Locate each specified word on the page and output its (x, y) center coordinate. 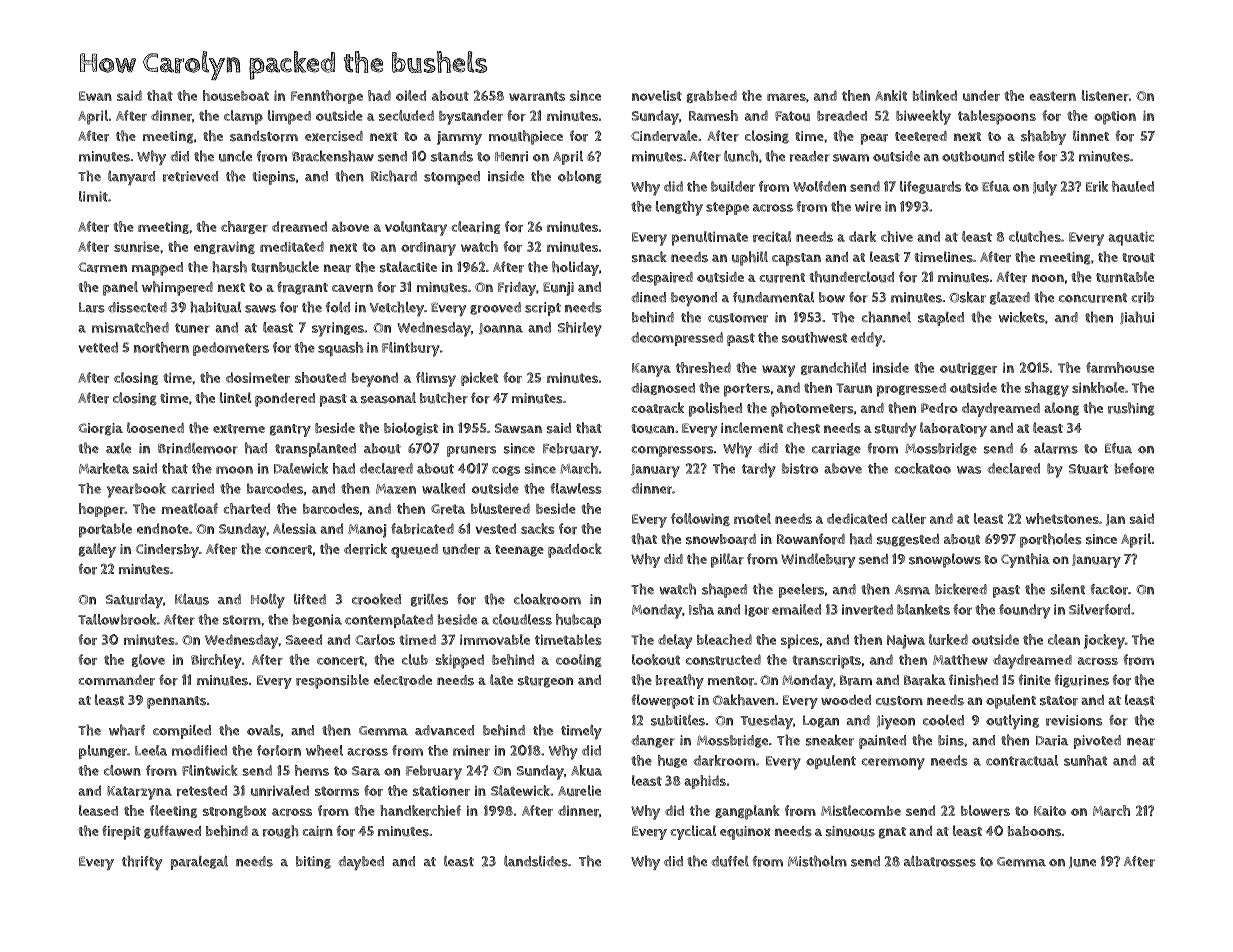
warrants (537, 96)
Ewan (95, 96)
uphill (750, 258)
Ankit (891, 95)
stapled (941, 319)
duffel (730, 861)
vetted (98, 347)
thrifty (142, 862)
